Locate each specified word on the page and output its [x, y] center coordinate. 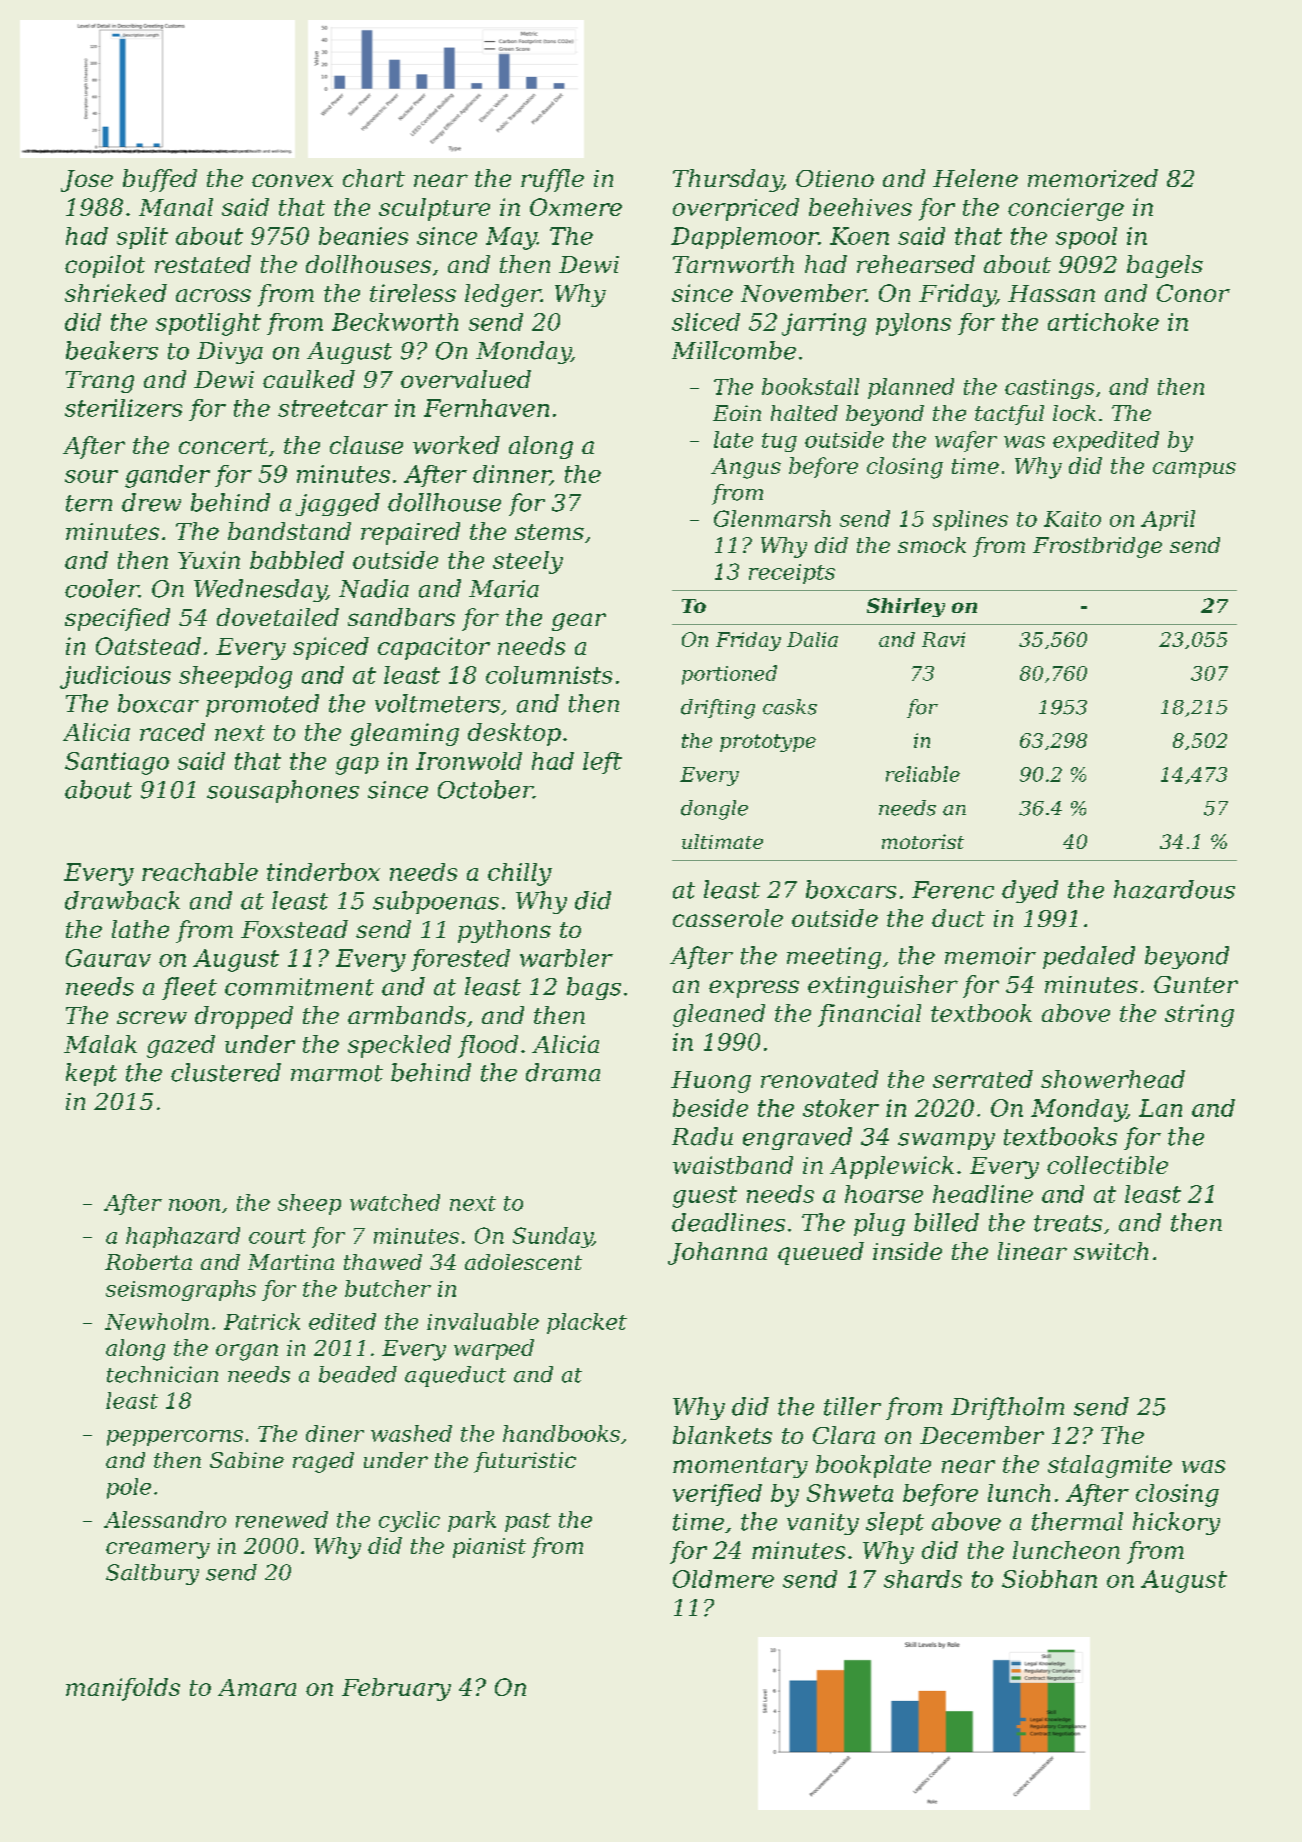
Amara [257, 1687]
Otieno [835, 178]
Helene [975, 178]
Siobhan [1049, 1579]
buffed [160, 180]
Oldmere [723, 1579]
